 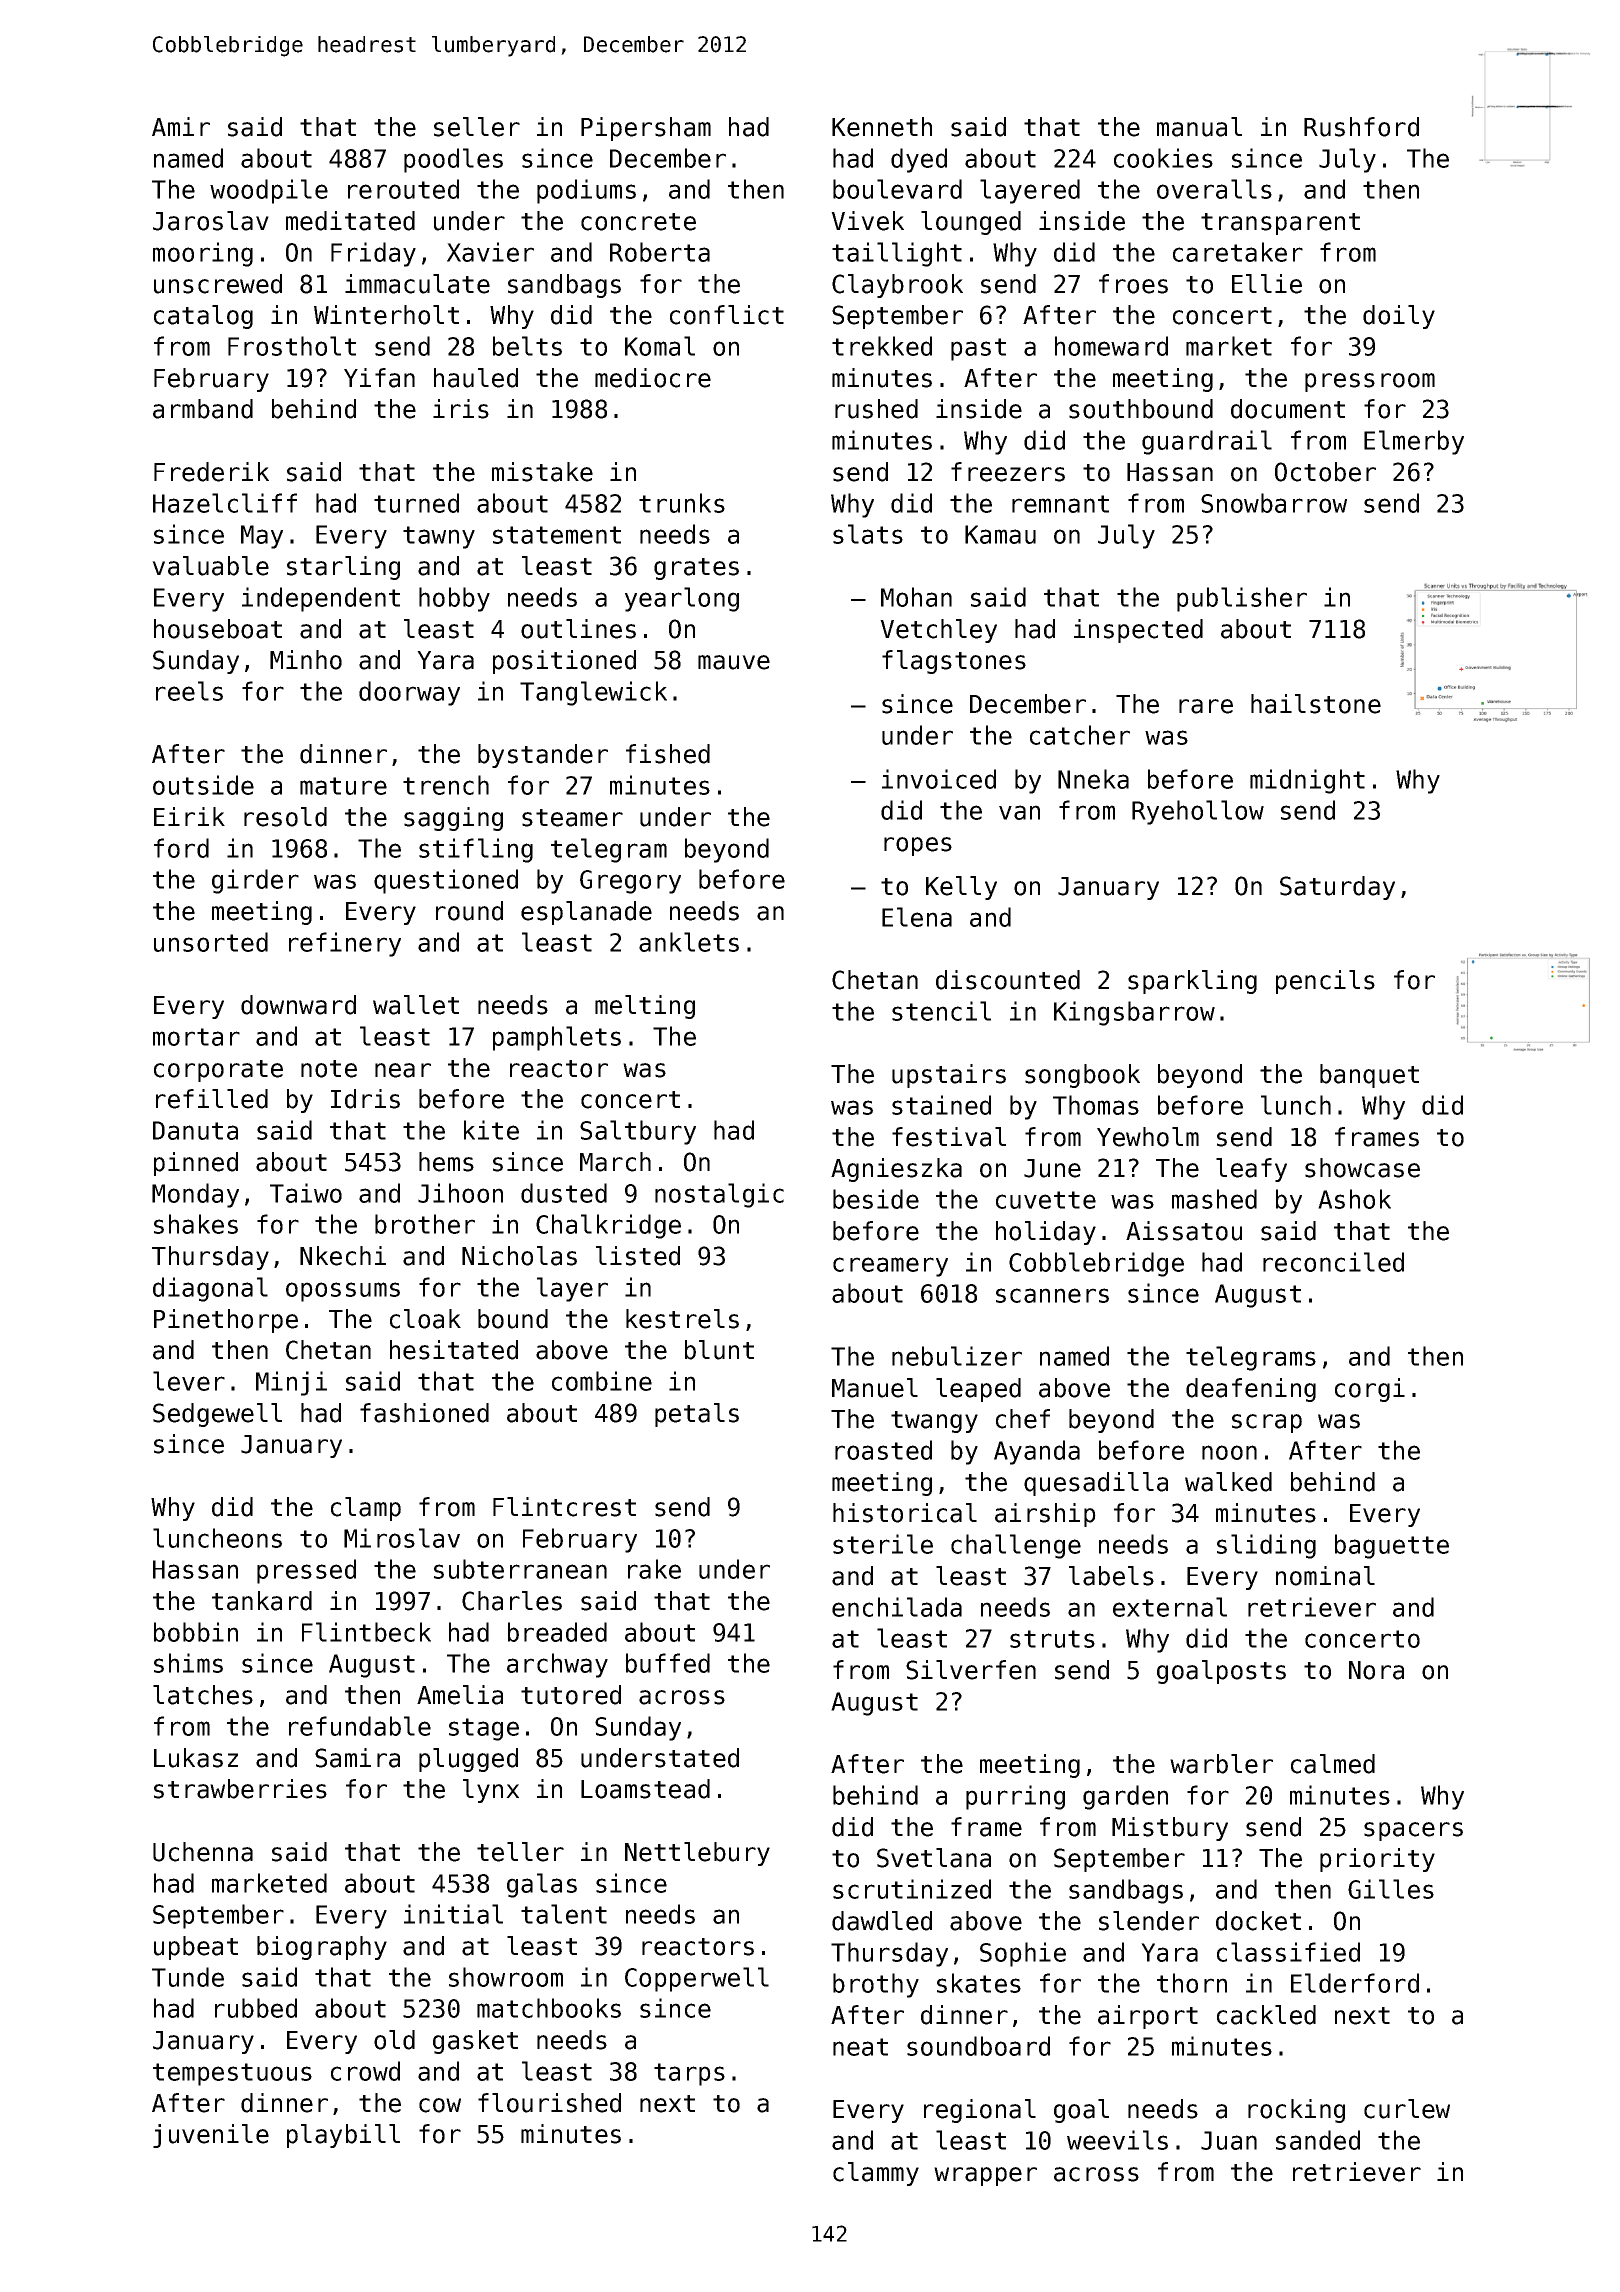 What do you see at coordinates (321, 599) in the document?
I see `independent` at bounding box center [321, 599].
